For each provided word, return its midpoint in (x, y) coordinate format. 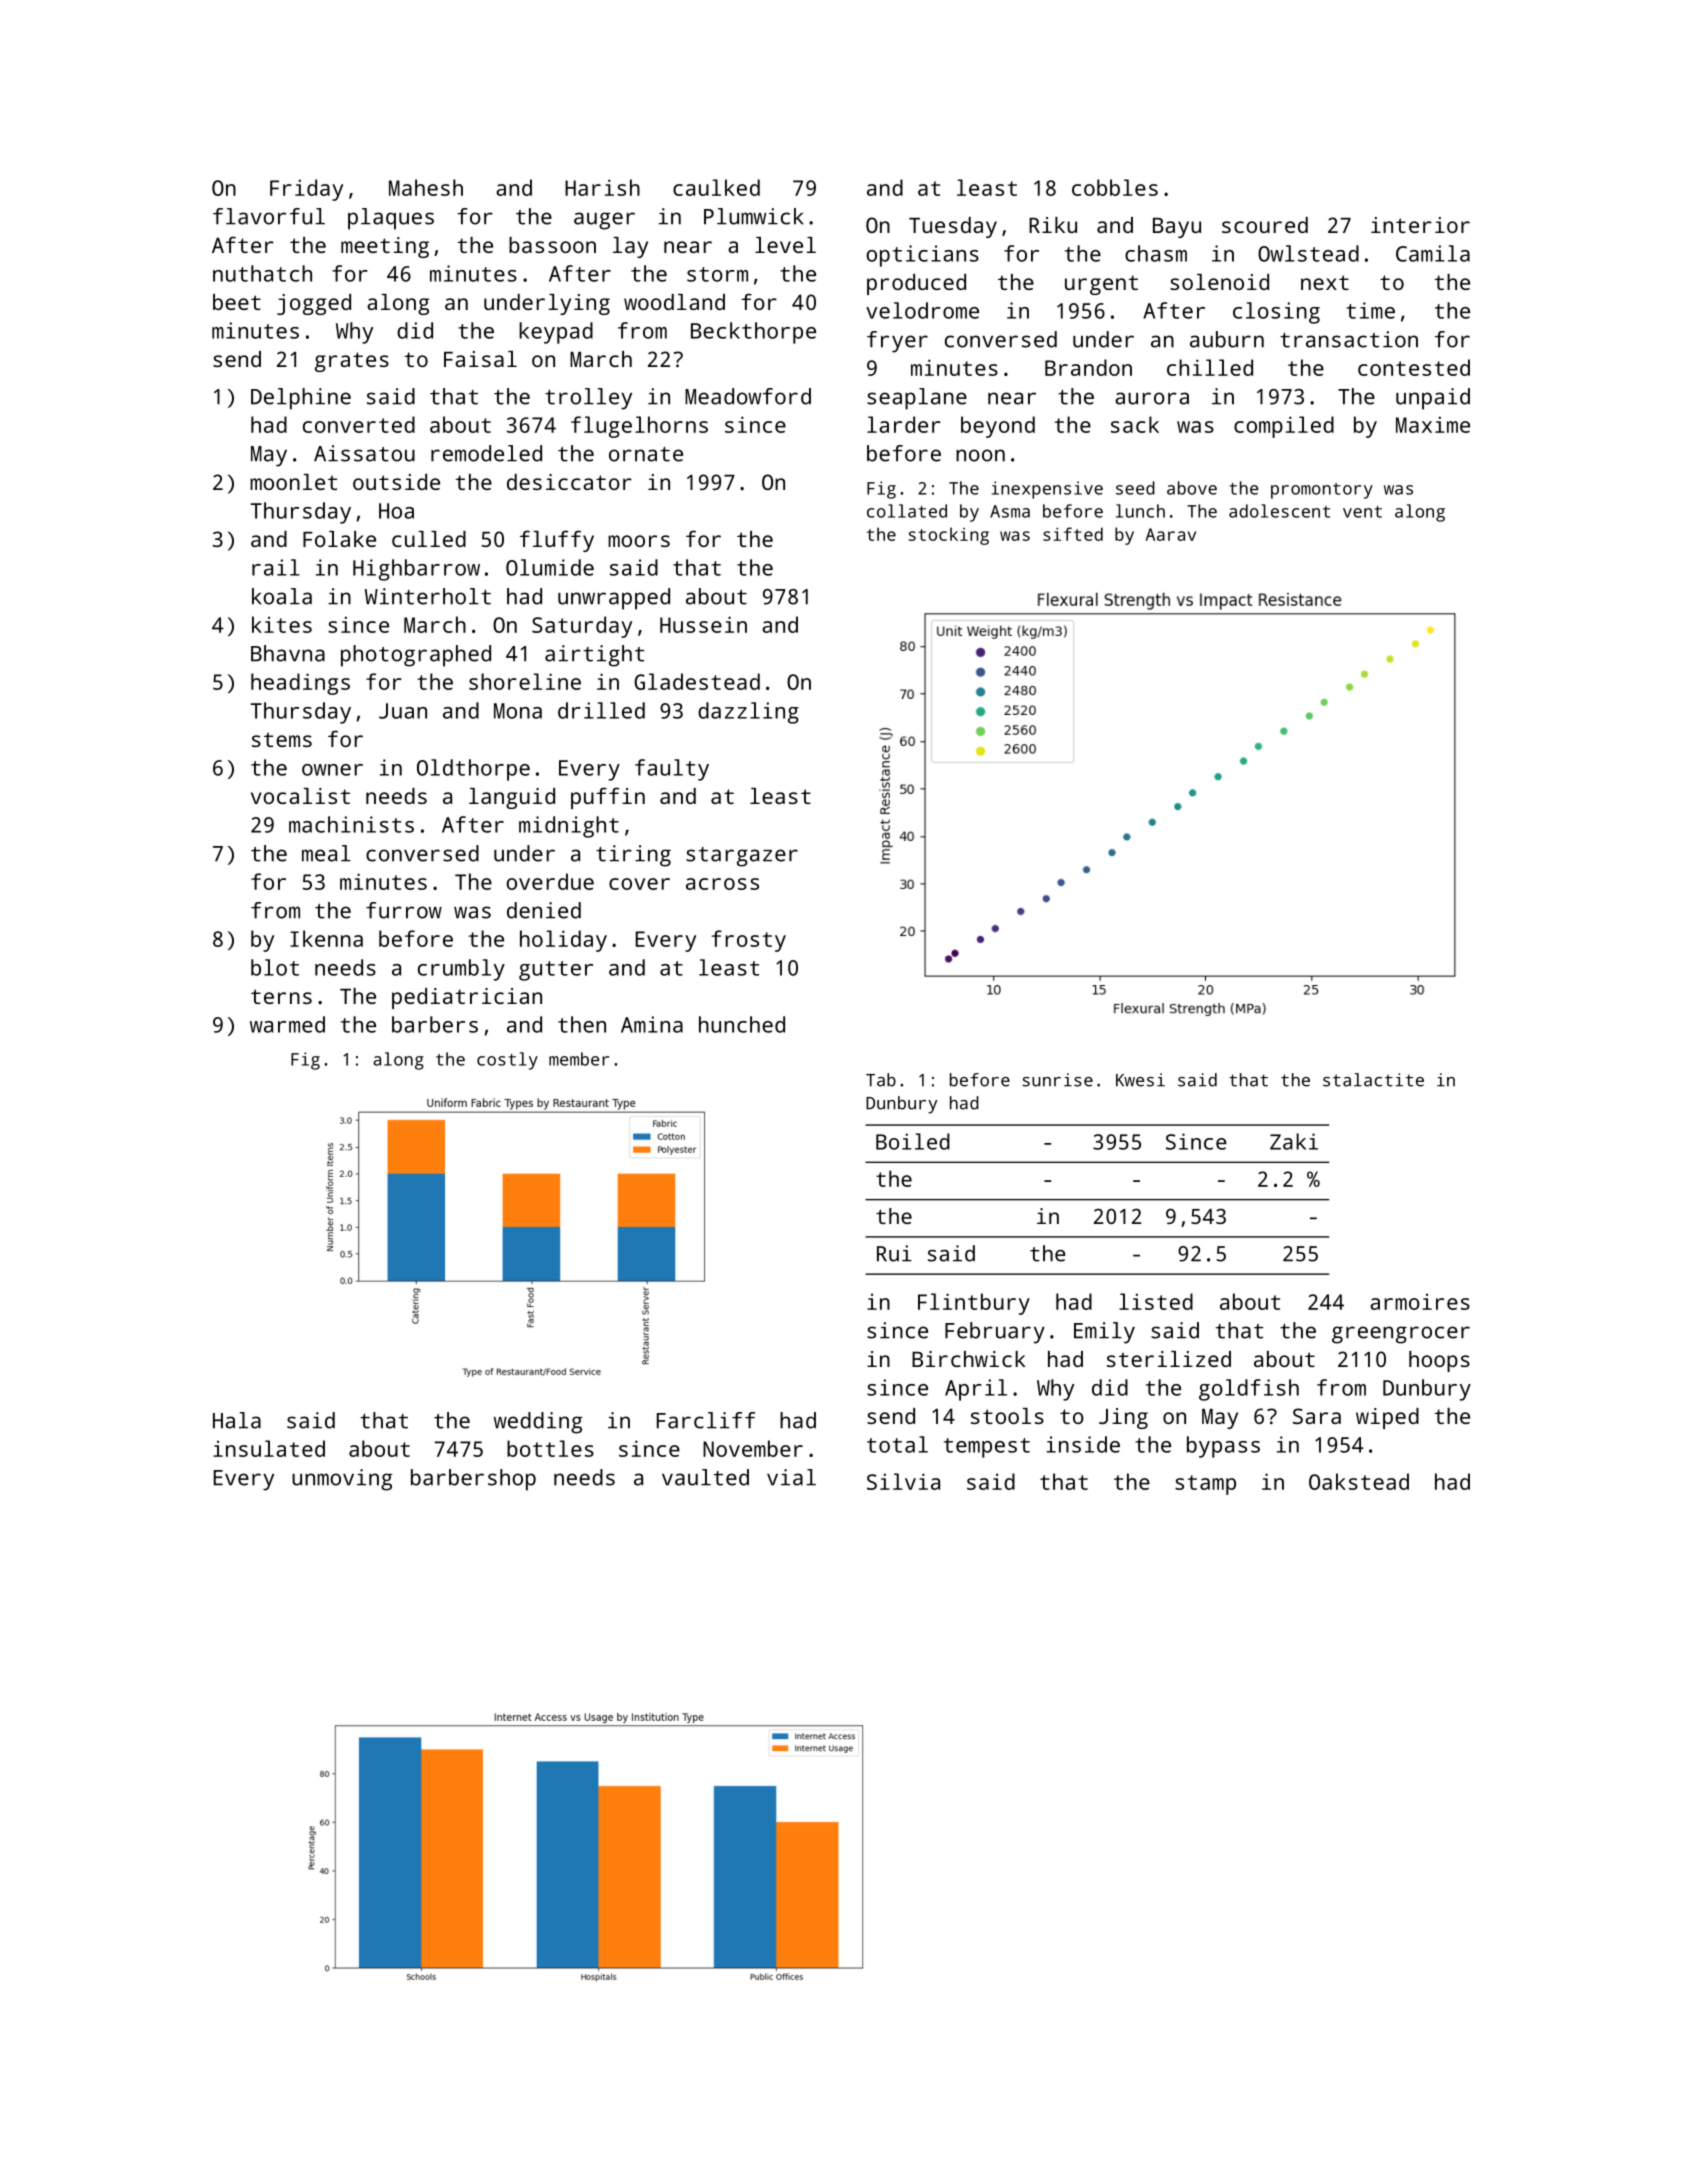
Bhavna (288, 653)
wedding (538, 1423)
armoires (1420, 1301)
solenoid (1219, 282)
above (1192, 488)
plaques (391, 219)
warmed (287, 1024)
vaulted (705, 1477)
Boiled (913, 1141)
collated (907, 511)
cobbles (1115, 187)
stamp (1205, 1485)
